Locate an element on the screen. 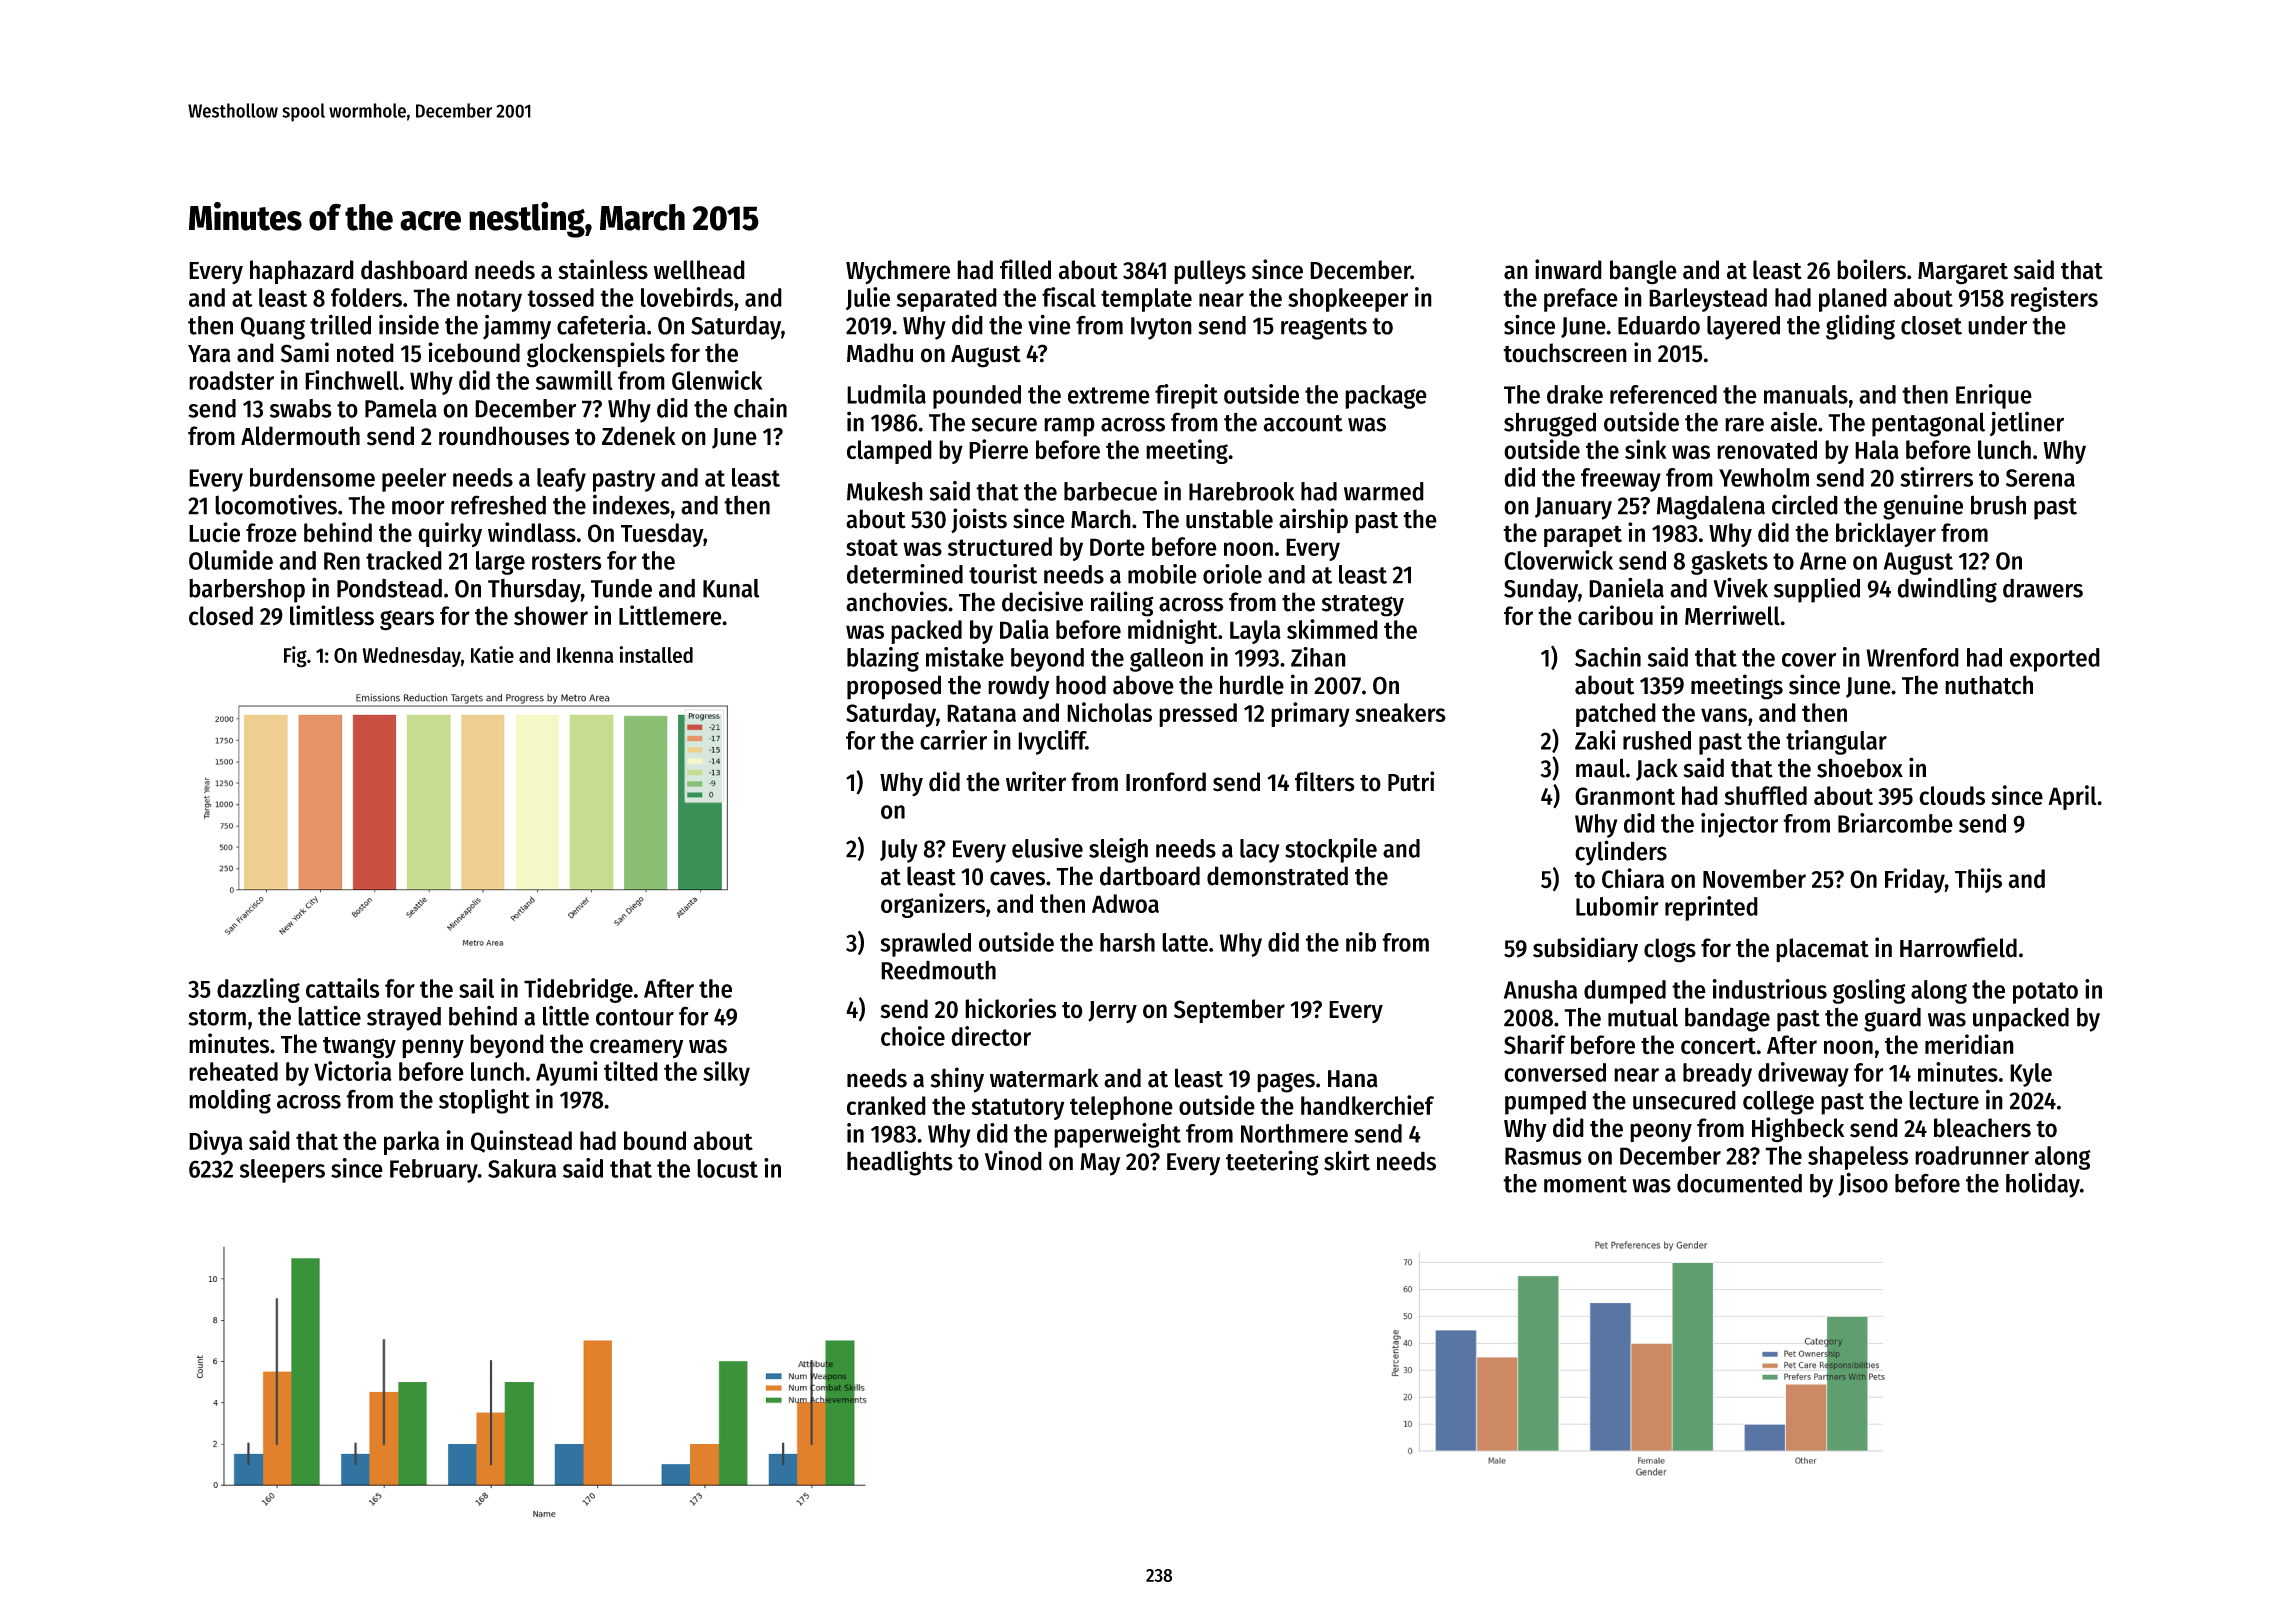 This screenshot has height=1620, width=2292. exported is located at coordinates (2055, 660).
